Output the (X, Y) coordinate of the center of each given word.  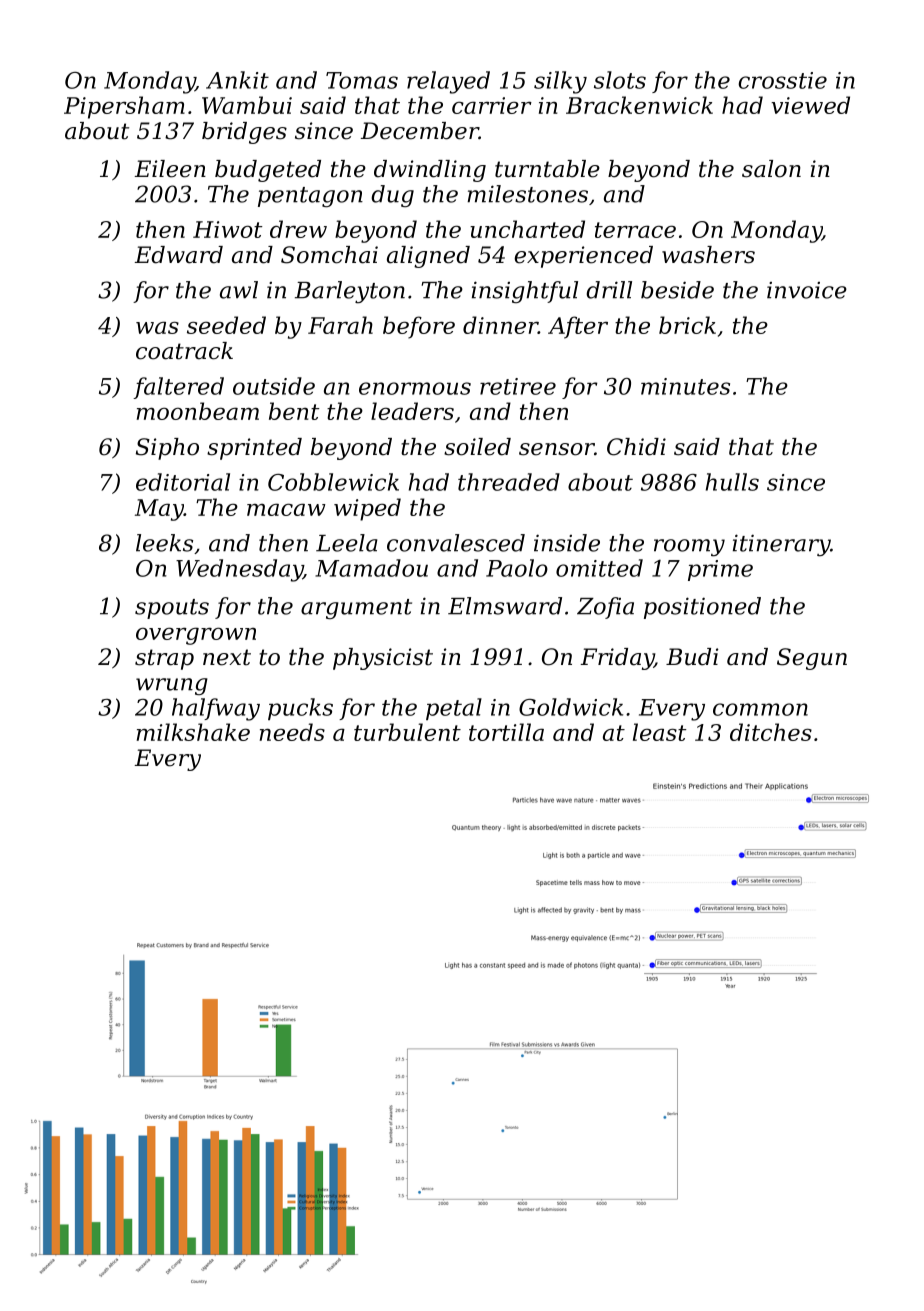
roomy (689, 548)
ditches (771, 732)
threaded (509, 482)
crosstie (782, 80)
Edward (179, 255)
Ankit (237, 80)
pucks (300, 709)
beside (677, 290)
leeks (164, 543)
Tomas (362, 80)
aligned (428, 257)
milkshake (193, 732)
